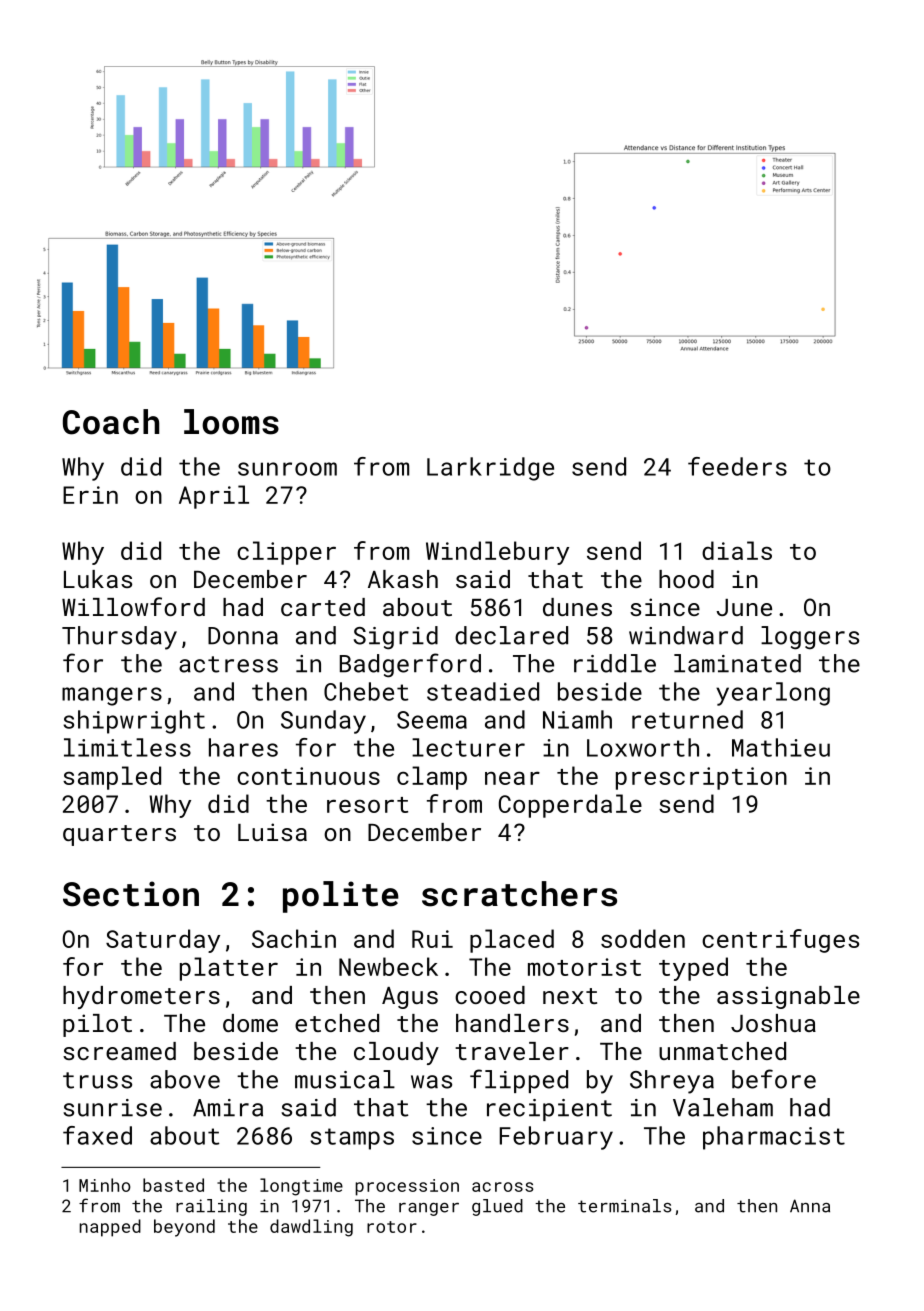 The height and width of the document is (1311, 924). Describe the element at coordinates (119, 835) in the document. I see `quarters` at that location.
